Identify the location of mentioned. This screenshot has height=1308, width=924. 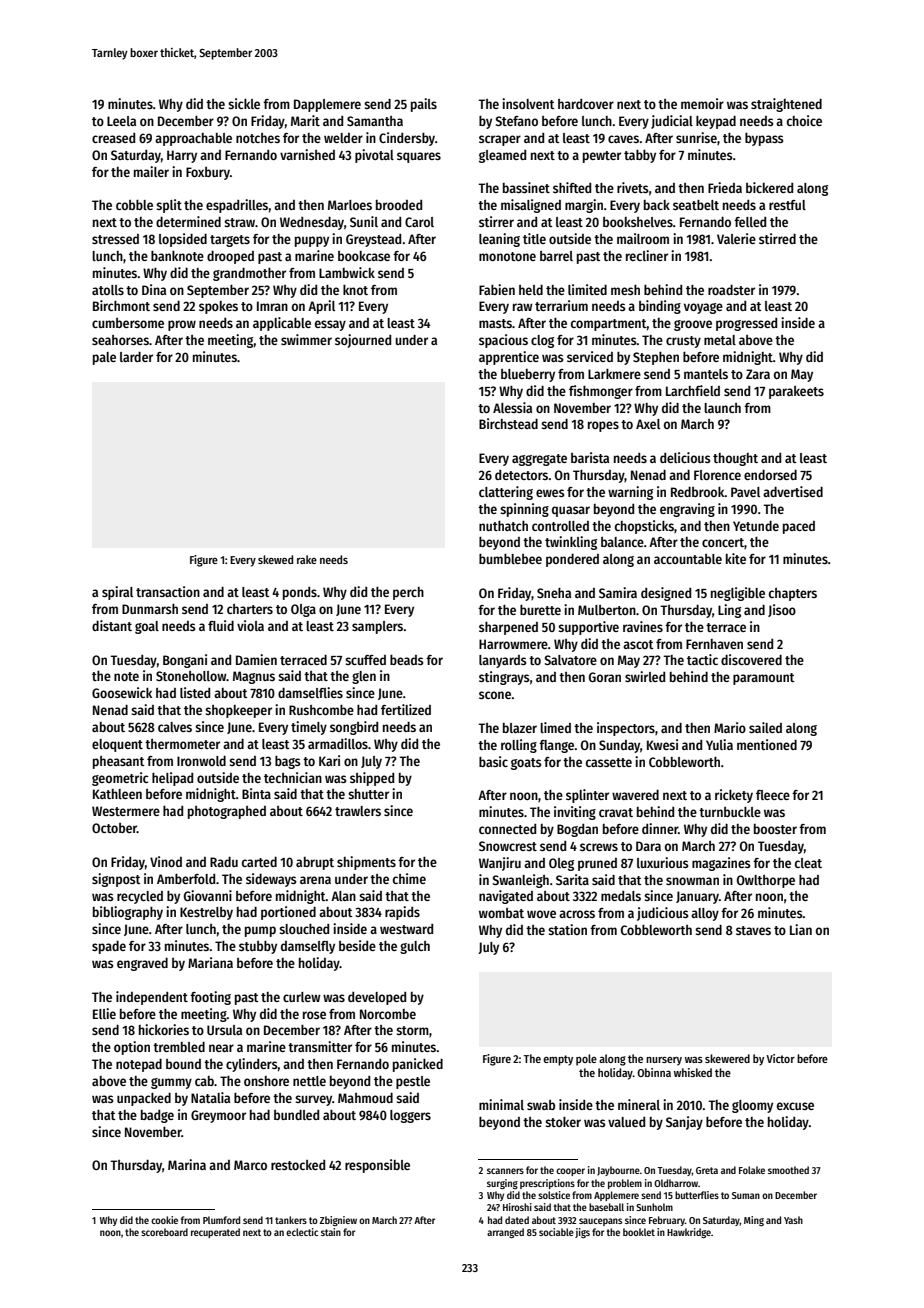
(767, 744).
